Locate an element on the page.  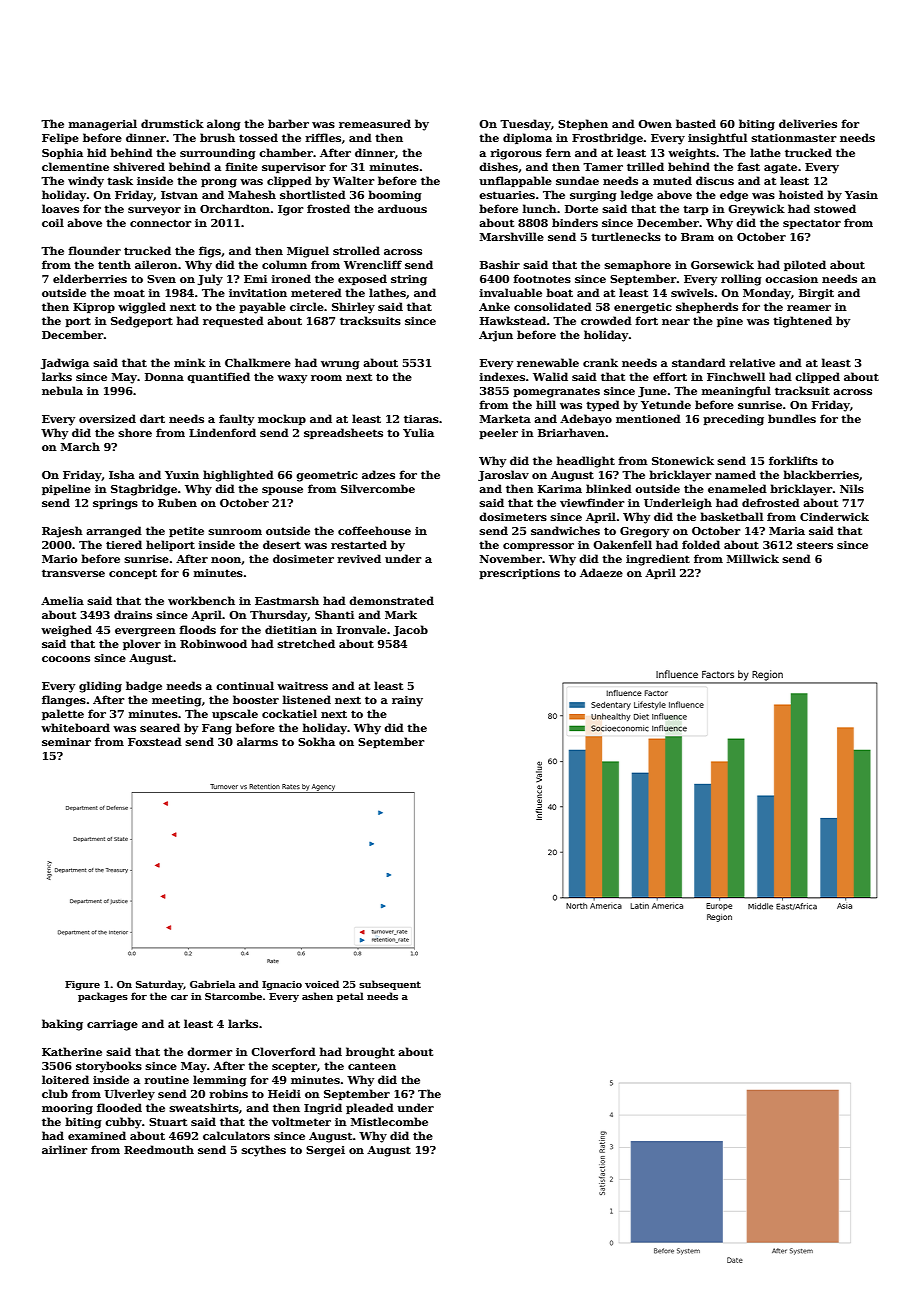
Amelia is located at coordinates (62, 600).
